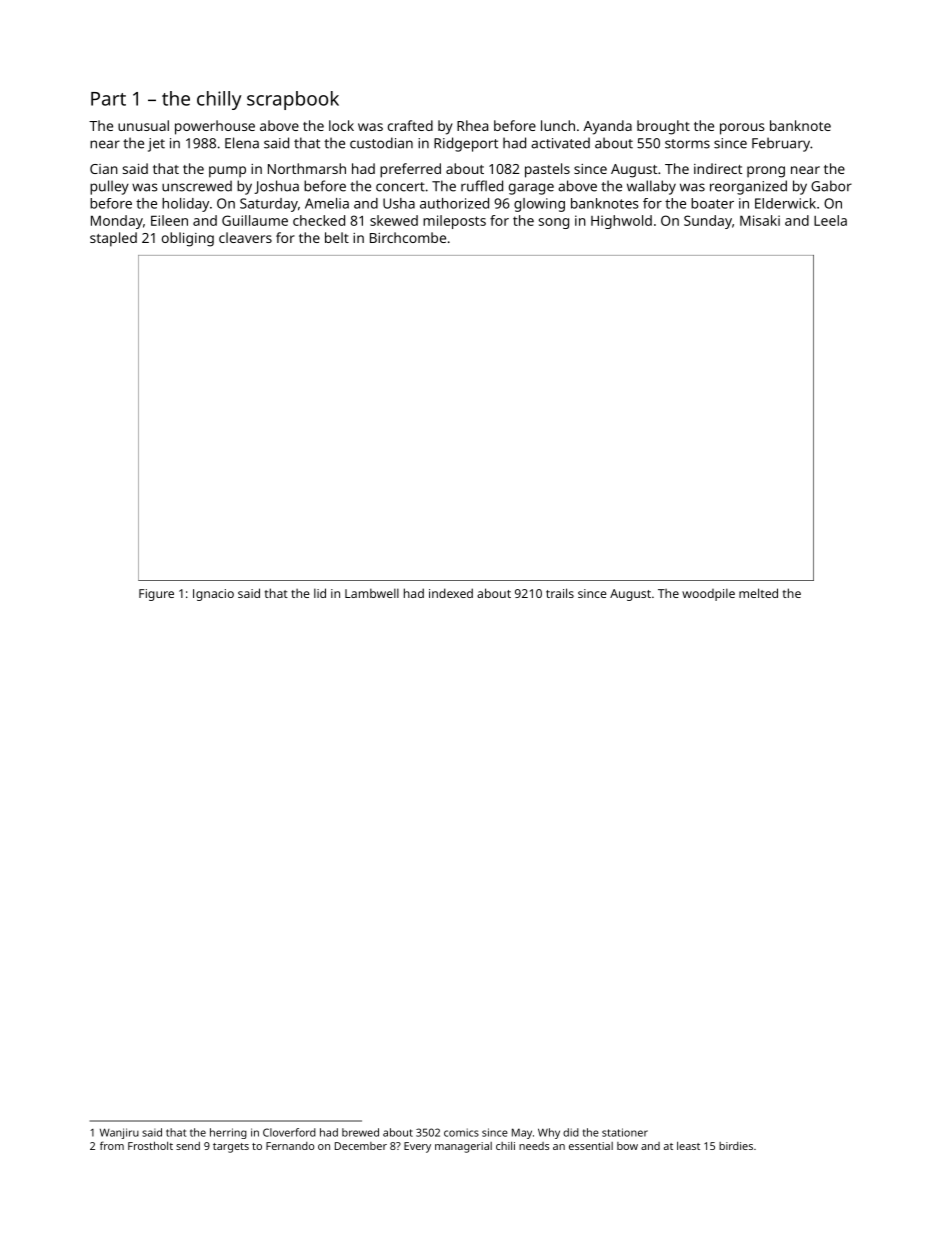  I want to click on Ignacio, so click(213, 595).
